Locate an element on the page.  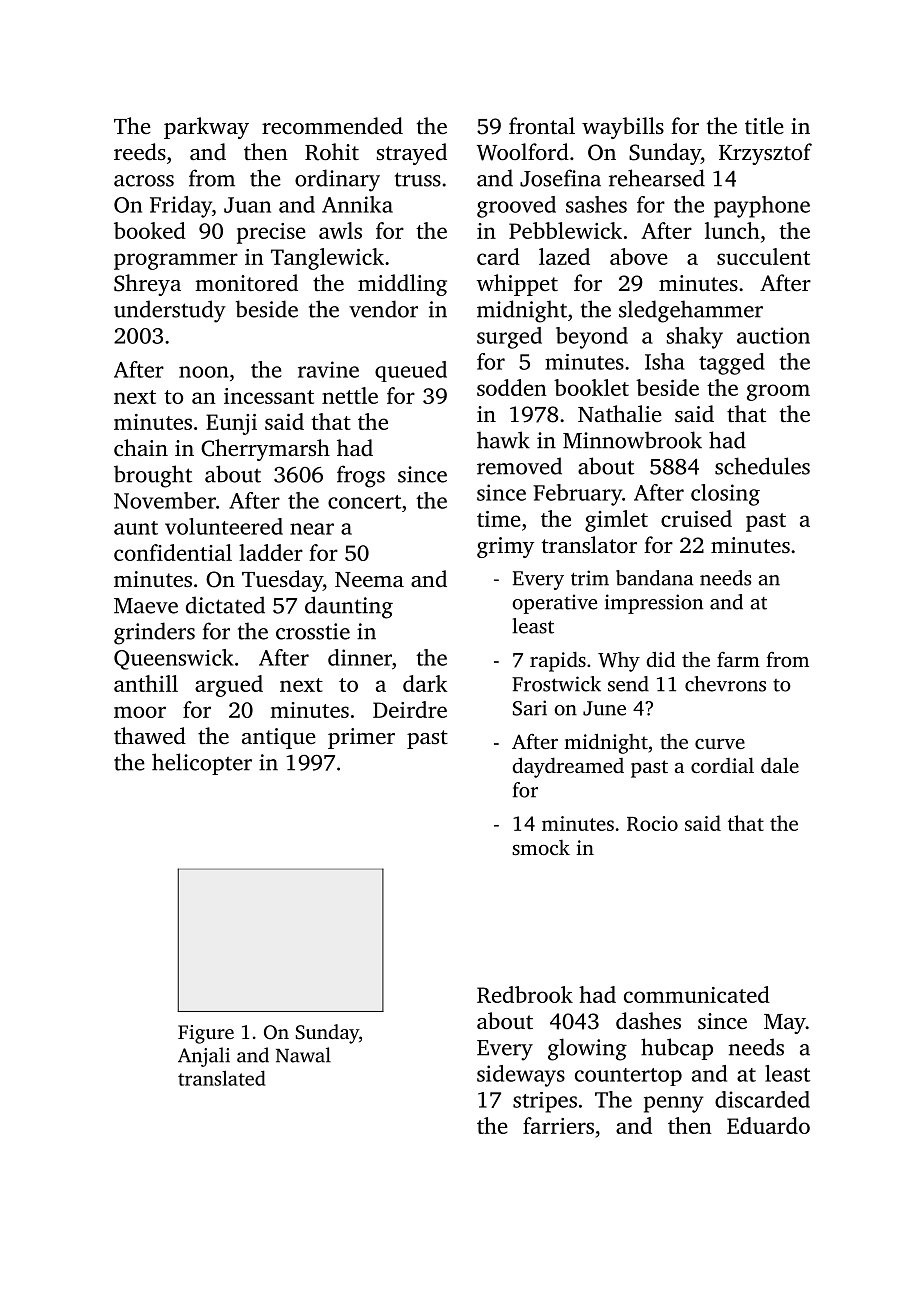
Krzysztof is located at coordinates (765, 154).
